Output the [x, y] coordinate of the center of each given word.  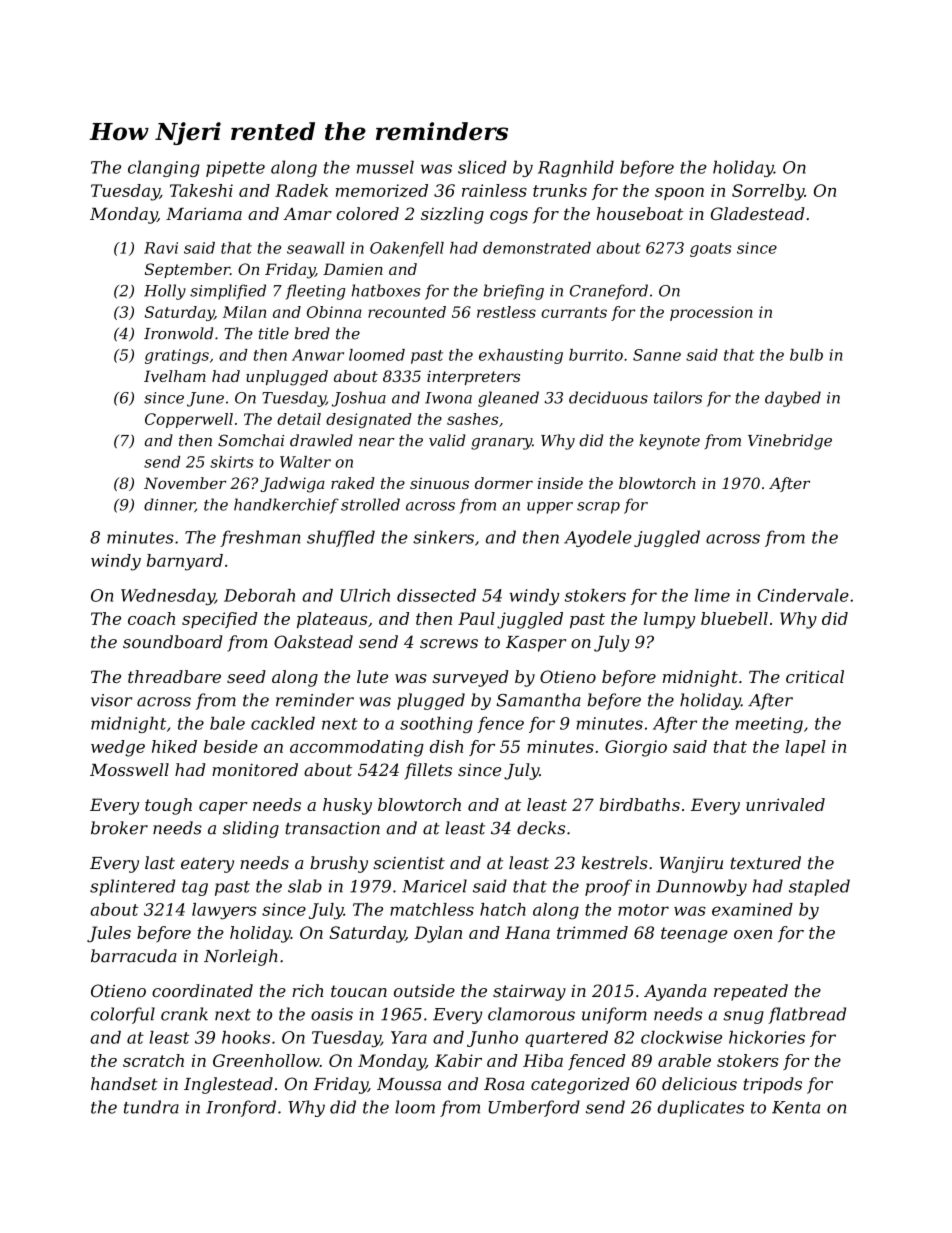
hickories [767, 1037]
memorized [382, 190]
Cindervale [803, 595]
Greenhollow [266, 1060]
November [185, 483]
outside [424, 990]
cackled [283, 723]
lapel [805, 748]
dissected [436, 595]
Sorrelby [768, 192]
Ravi [161, 248]
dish [446, 746]
